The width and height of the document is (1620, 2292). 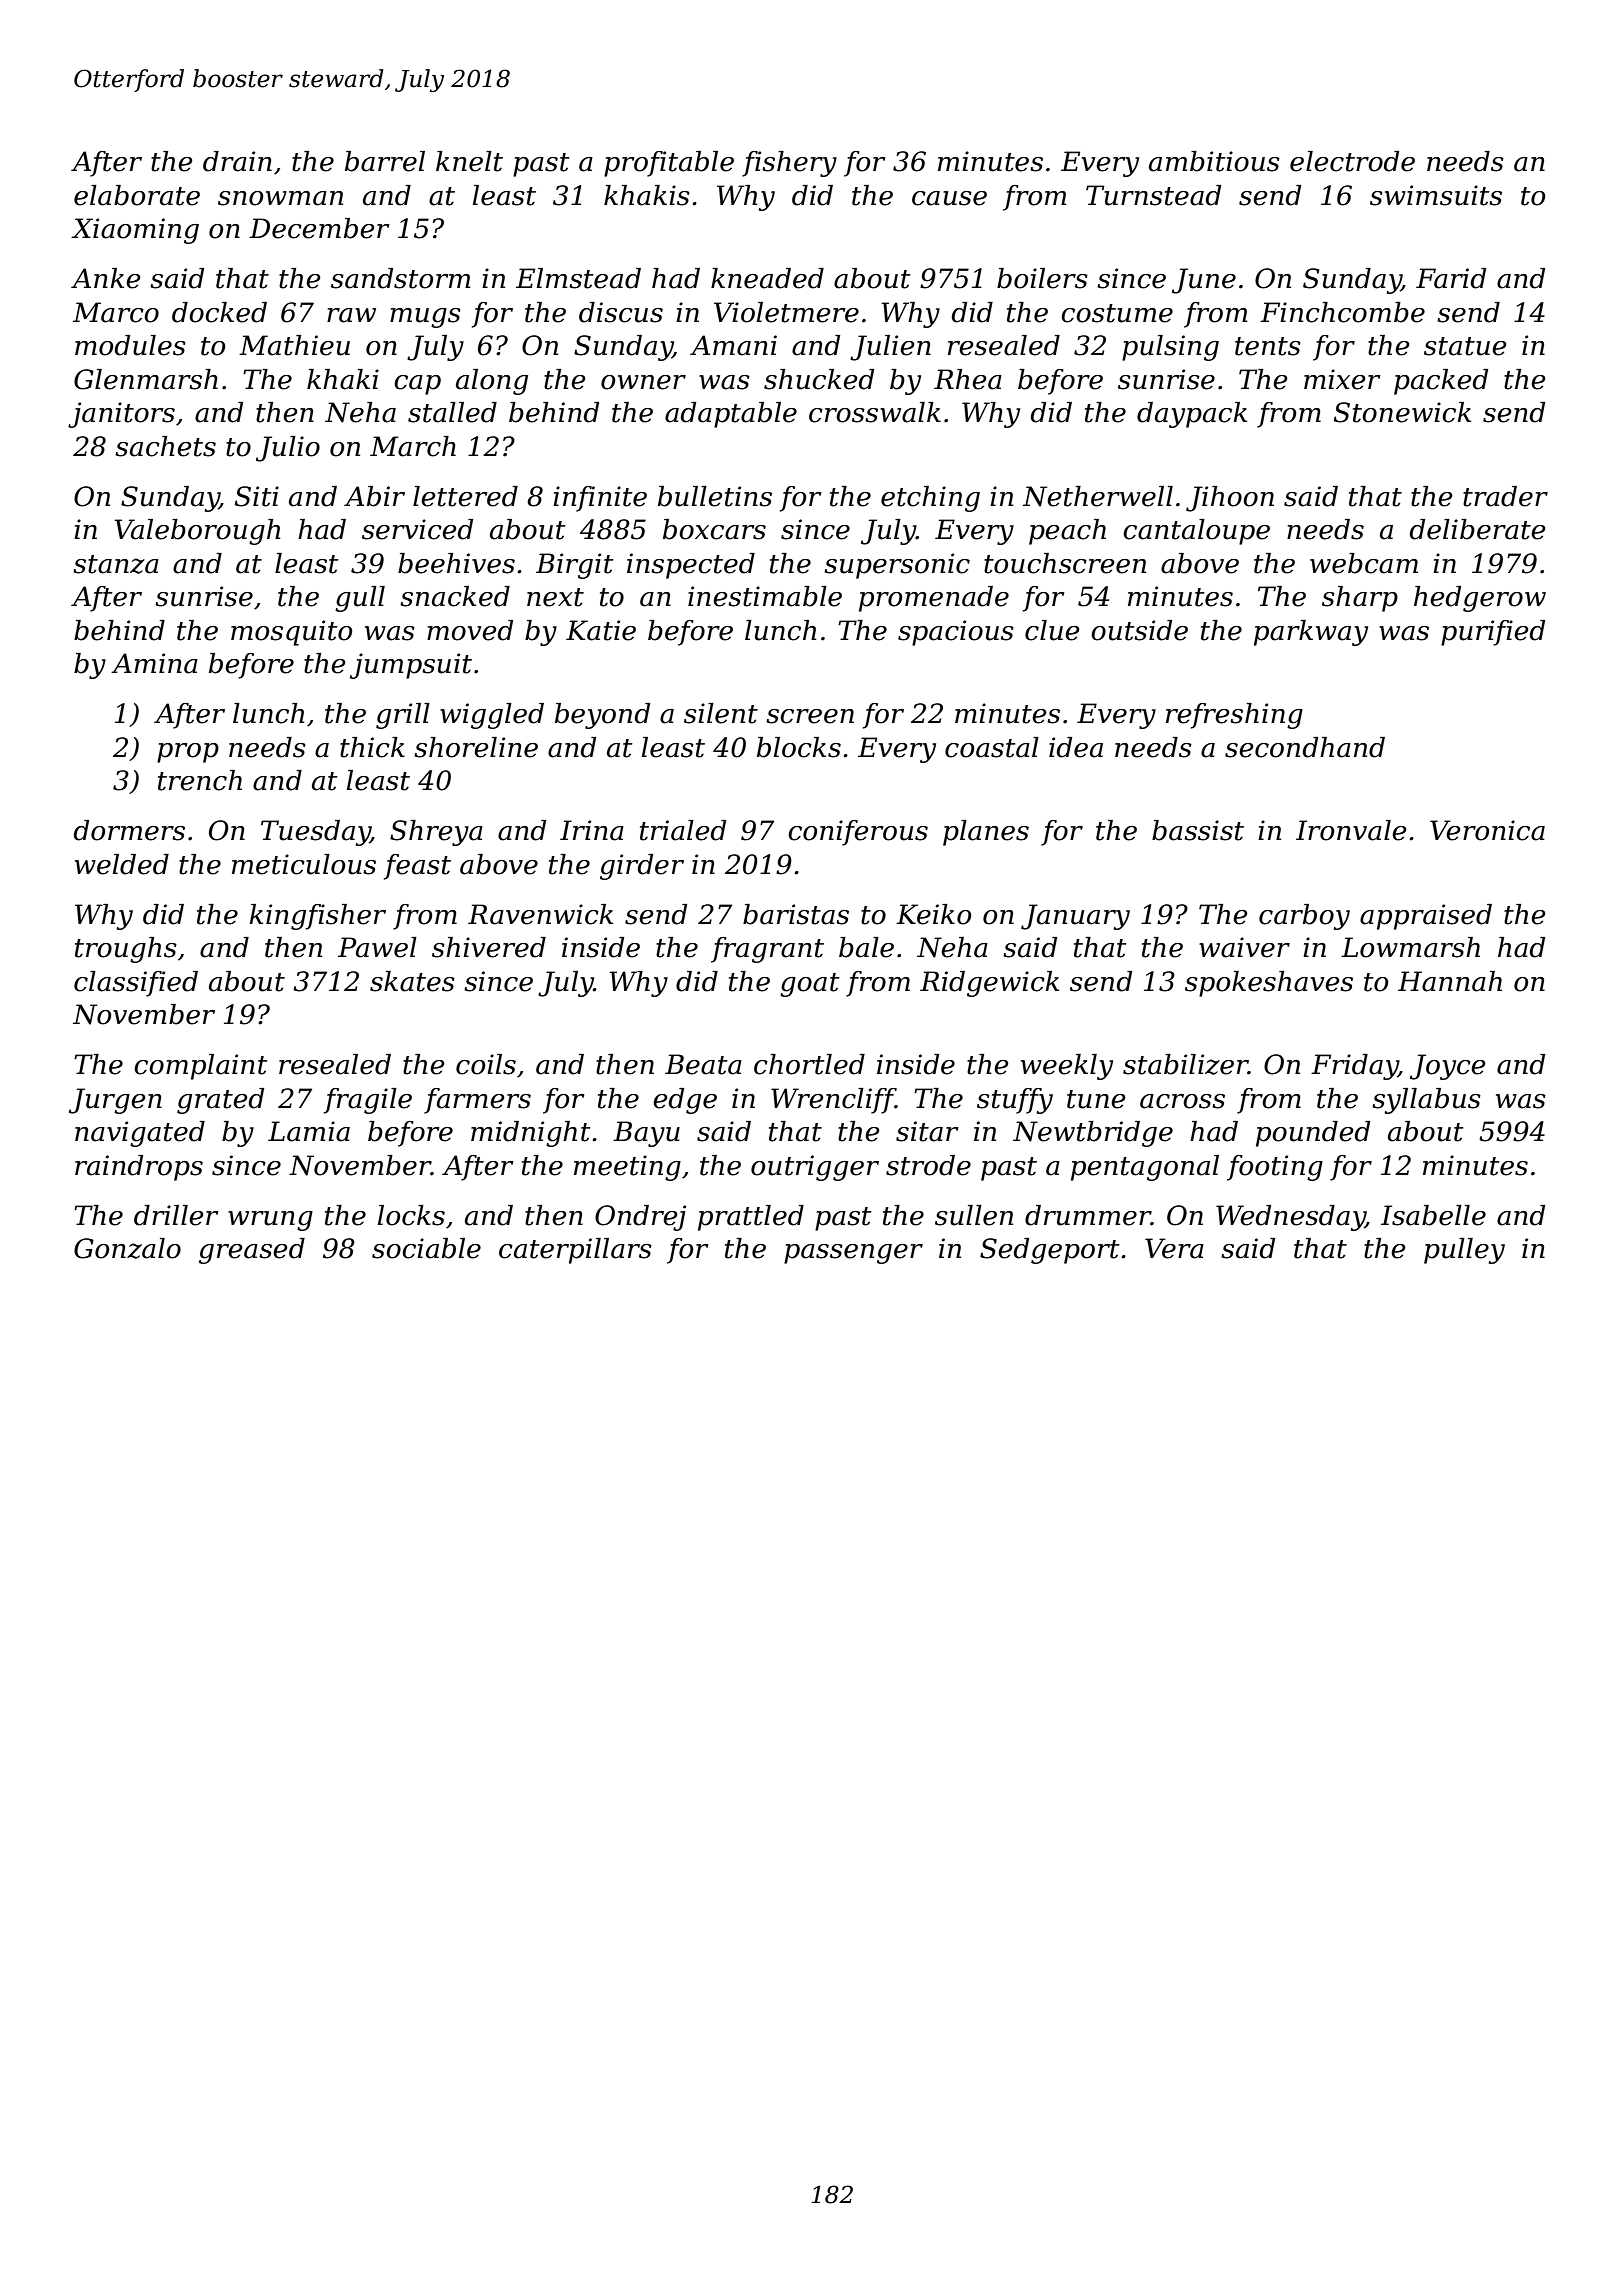 I want to click on refreshing, so click(x=1234, y=716).
